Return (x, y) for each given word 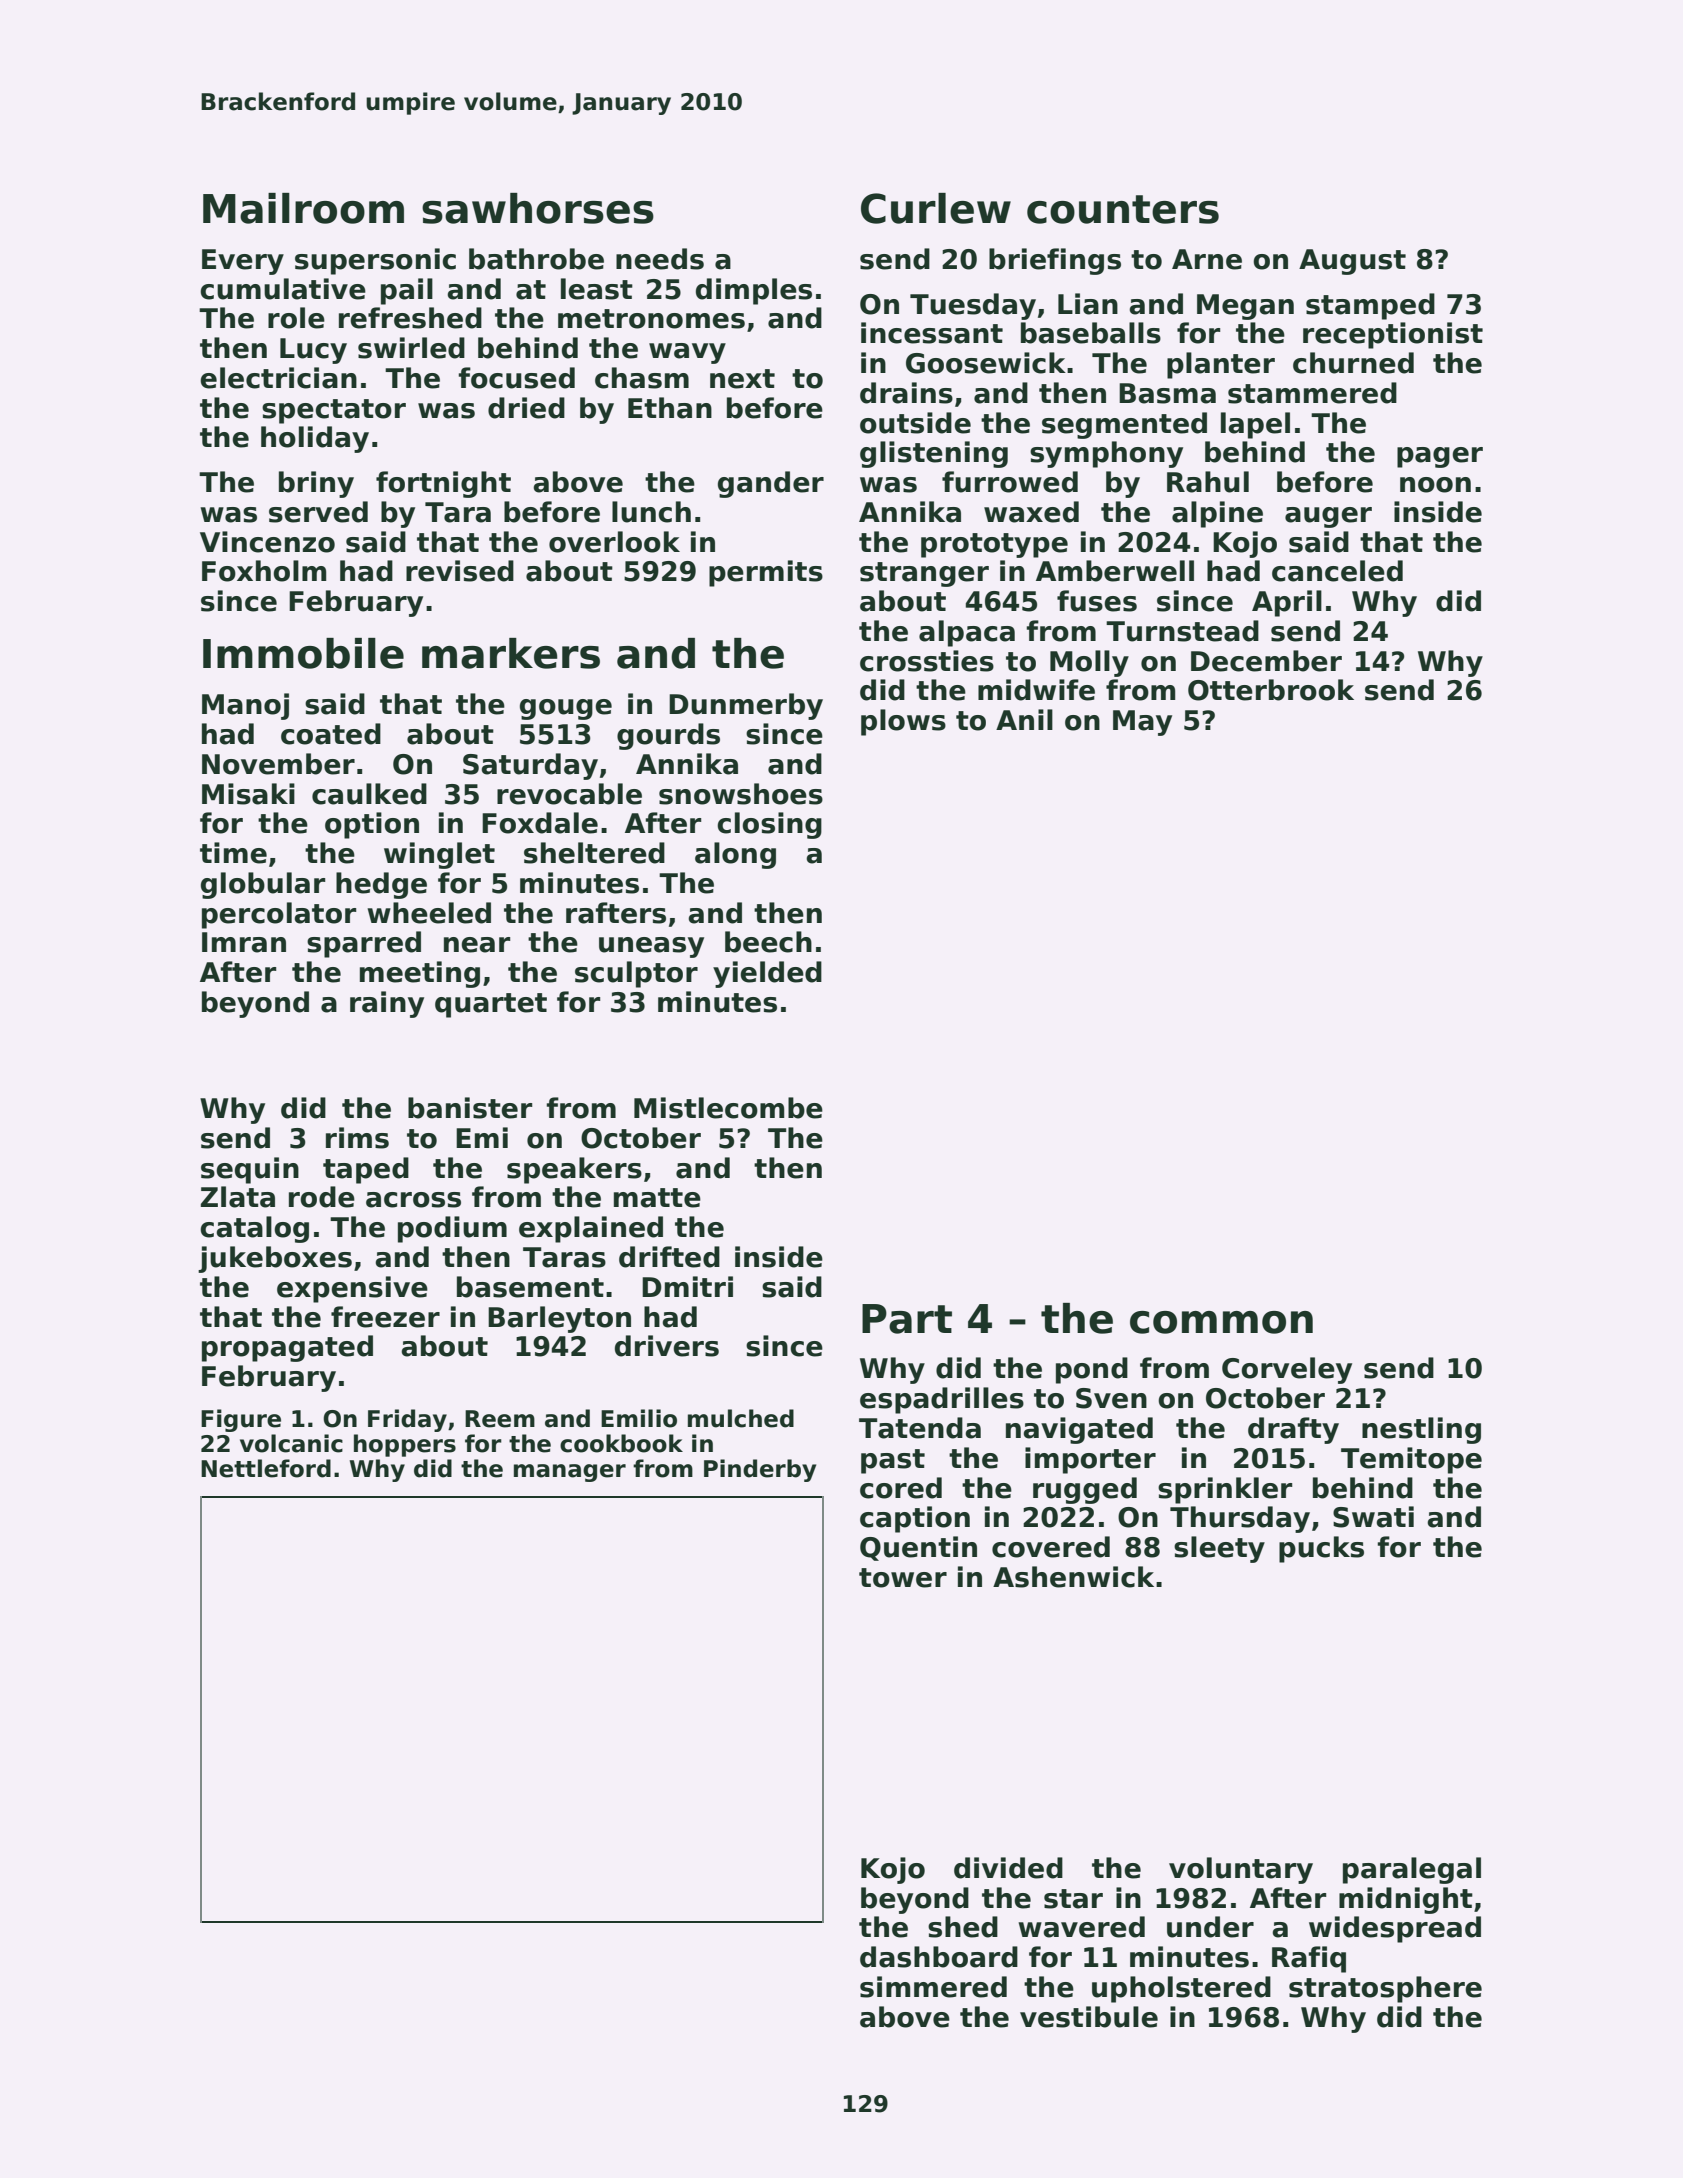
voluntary (1241, 1870)
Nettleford (266, 1468)
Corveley (1287, 1370)
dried (526, 408)
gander (771, 484)
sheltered (594, 853)
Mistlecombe (728, 1108)
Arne (1207, 259)
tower (903, 1578)
